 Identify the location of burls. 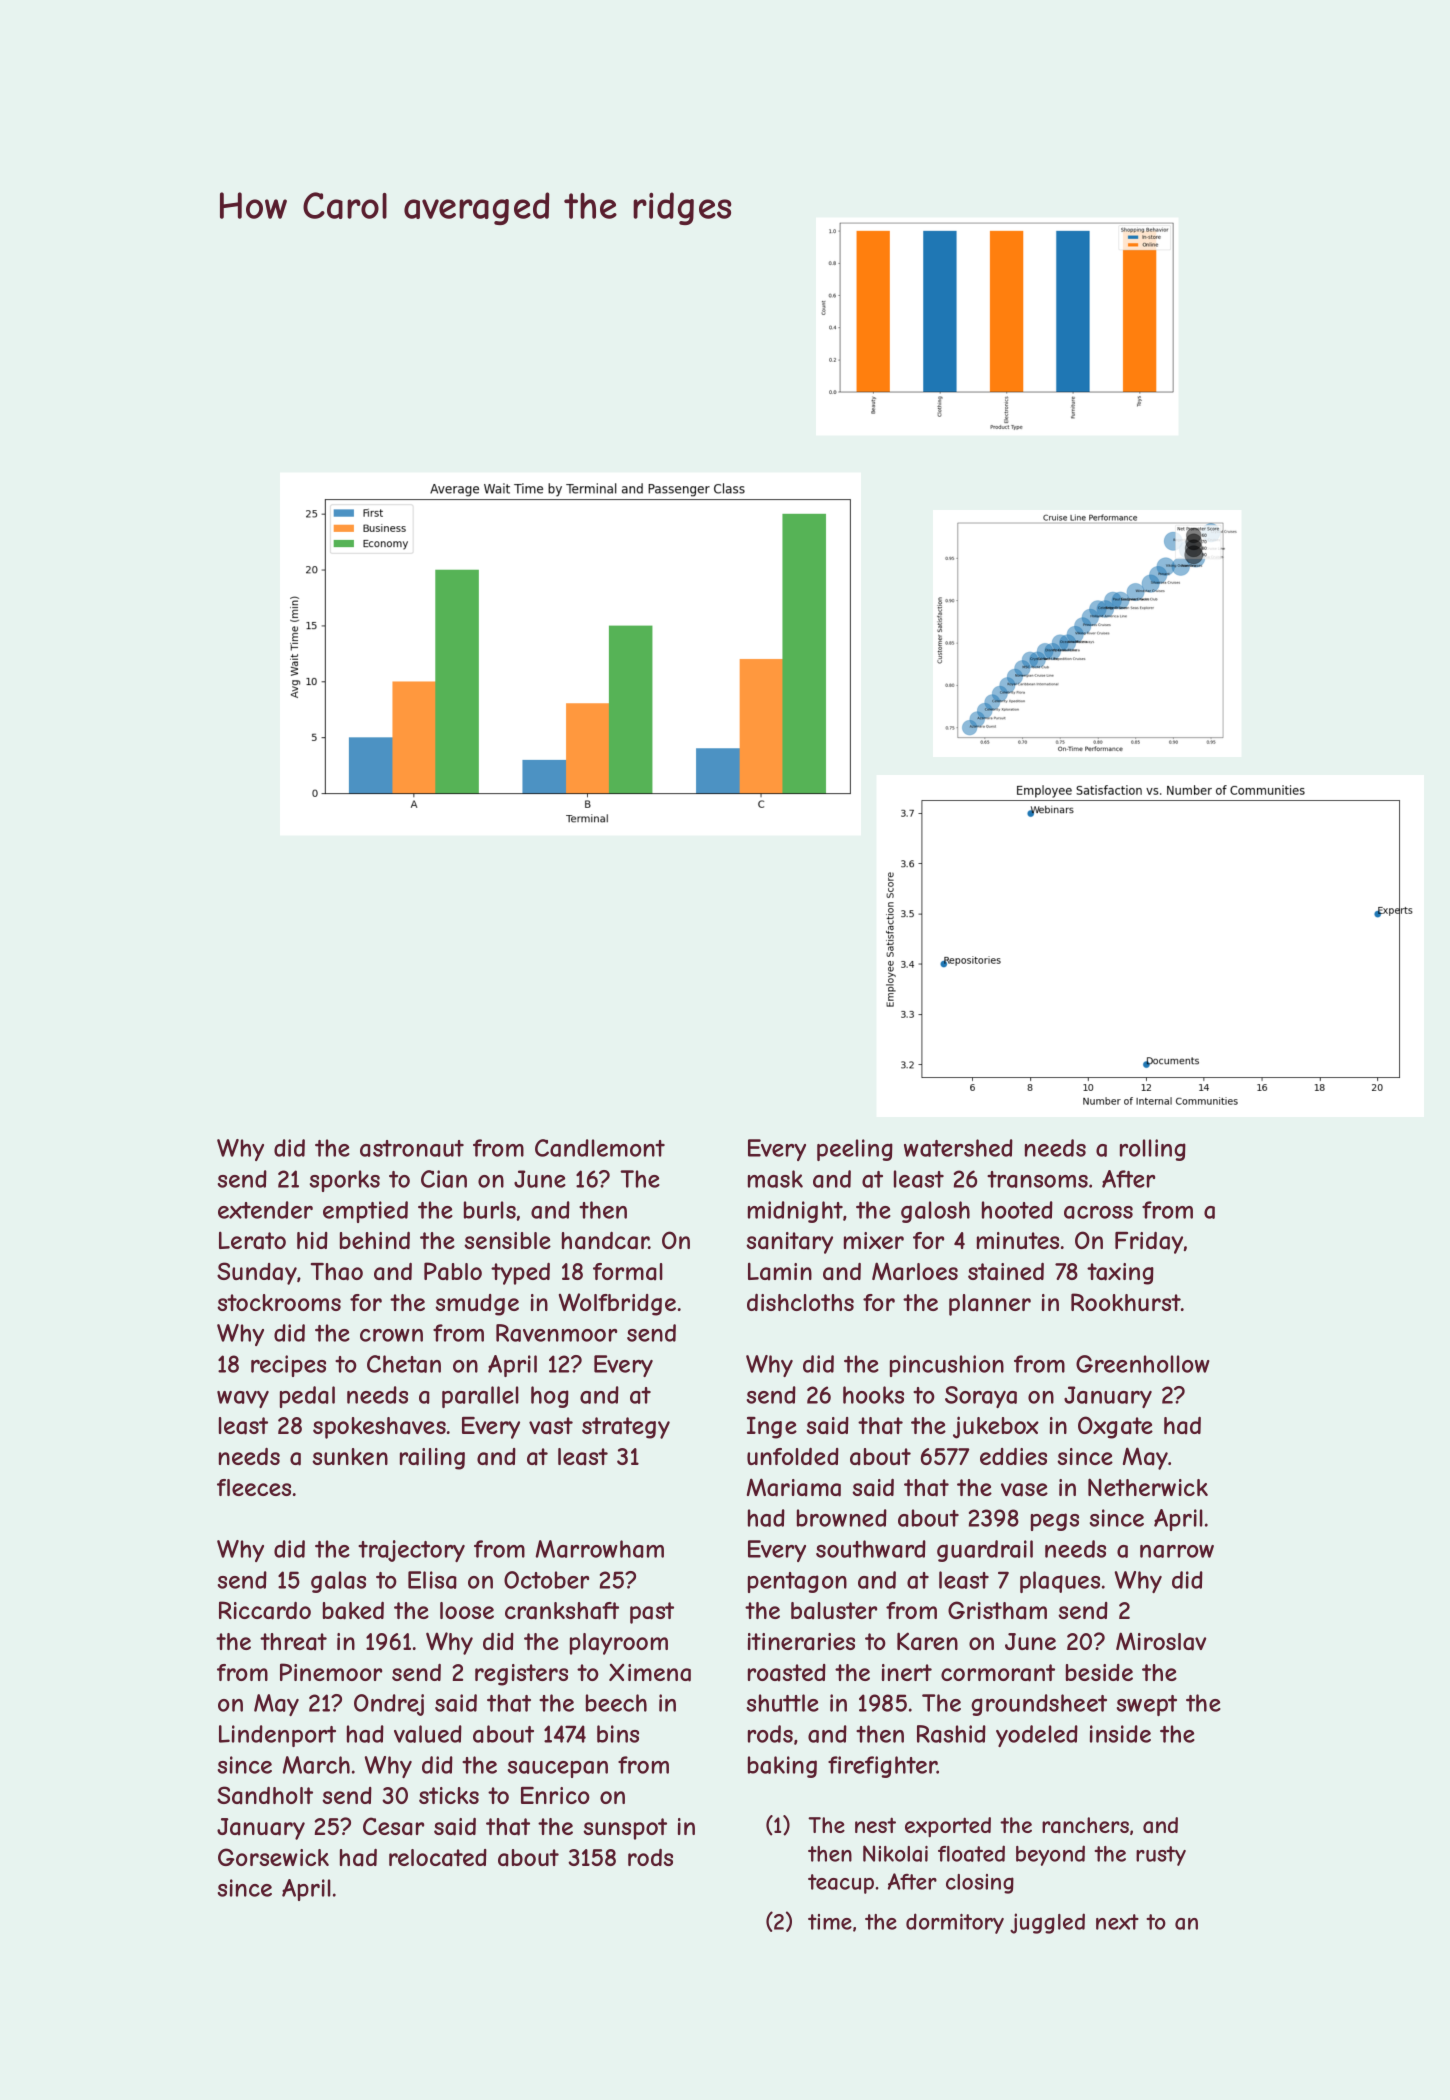
(490, 1210).
